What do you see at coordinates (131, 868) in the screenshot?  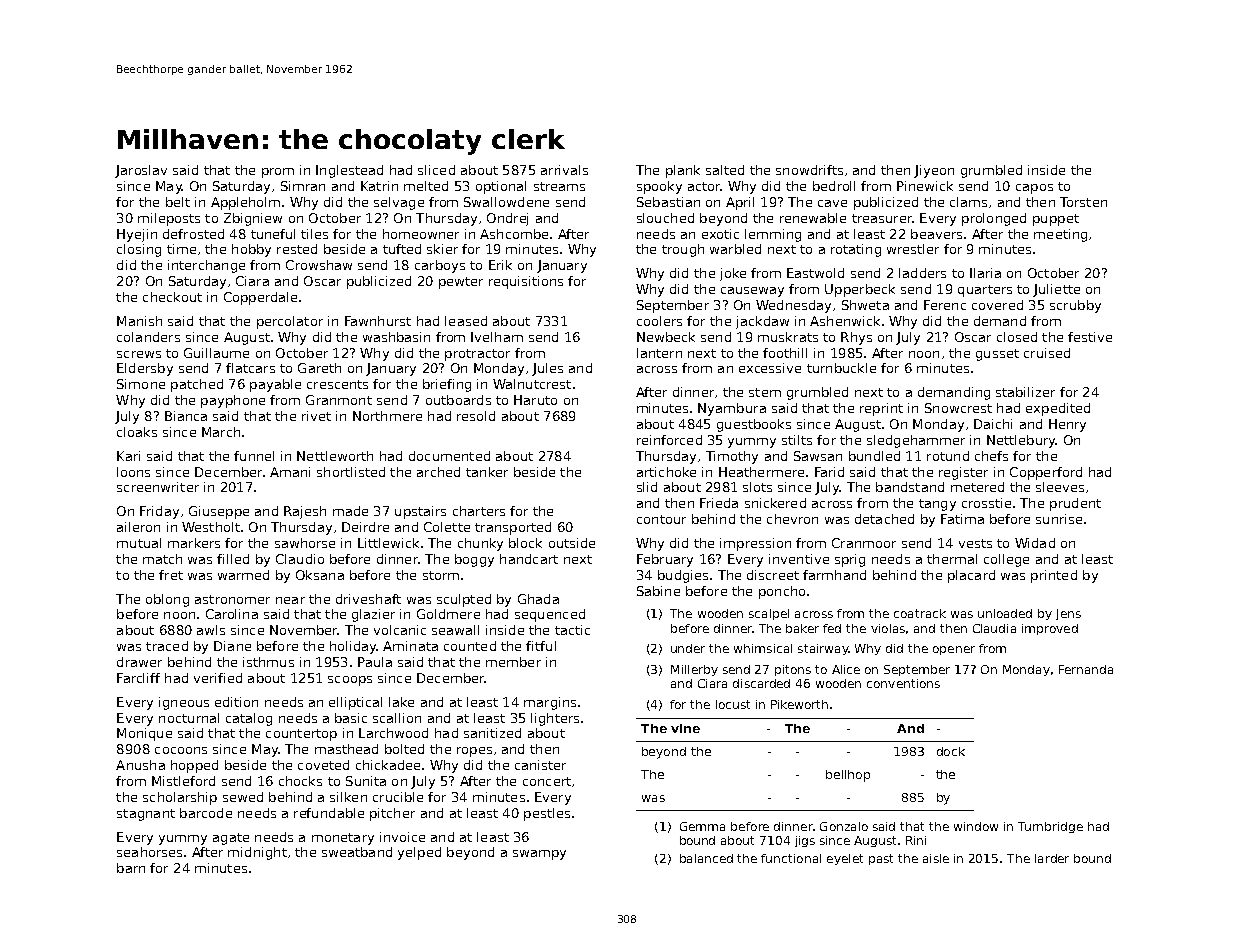 I see `barn` at bounding box center [131, 868].
